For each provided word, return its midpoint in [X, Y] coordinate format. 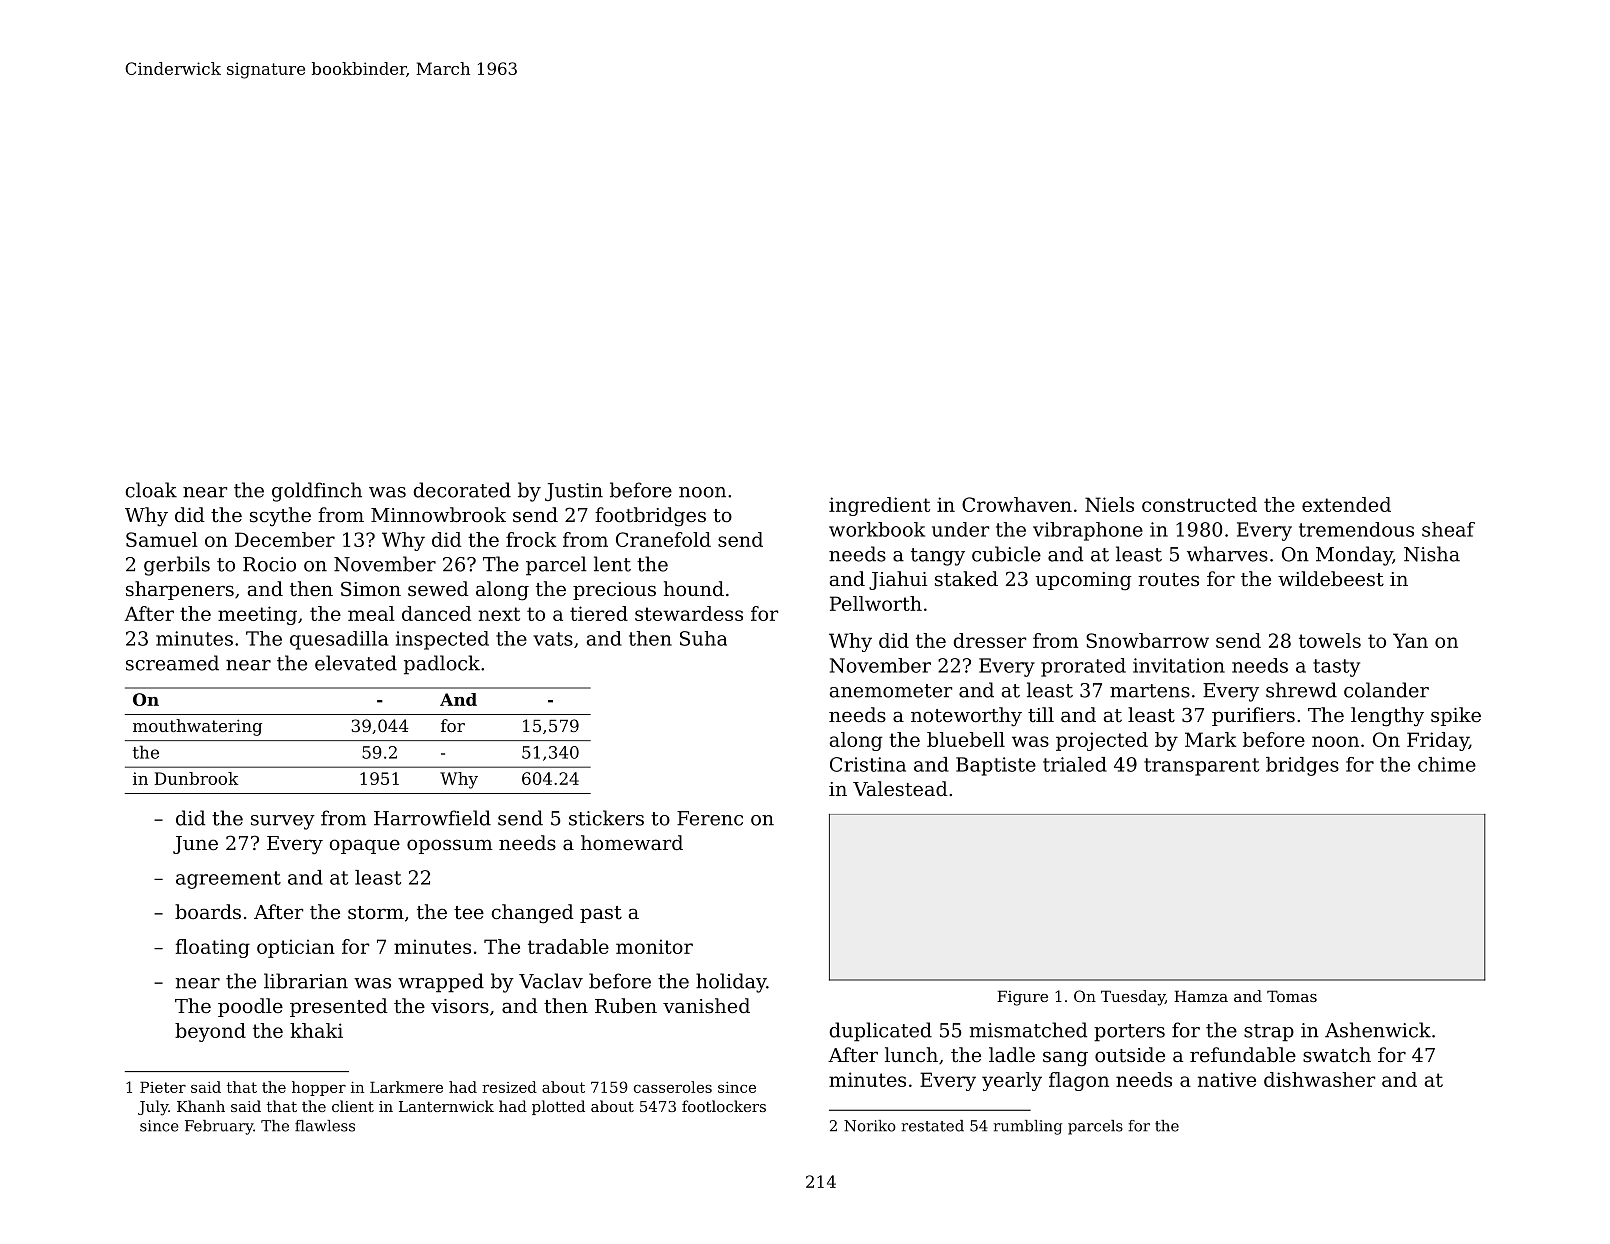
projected [1102, 741]
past [601, 914]
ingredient [879, 506]
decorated [462, 490]
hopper [319, 1088]
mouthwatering [197, 727]
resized [509, 1087]
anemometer [891, 691]
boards [208, 911]
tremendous [1356, 529]
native [1227, 1079]
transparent [1201, 767]
